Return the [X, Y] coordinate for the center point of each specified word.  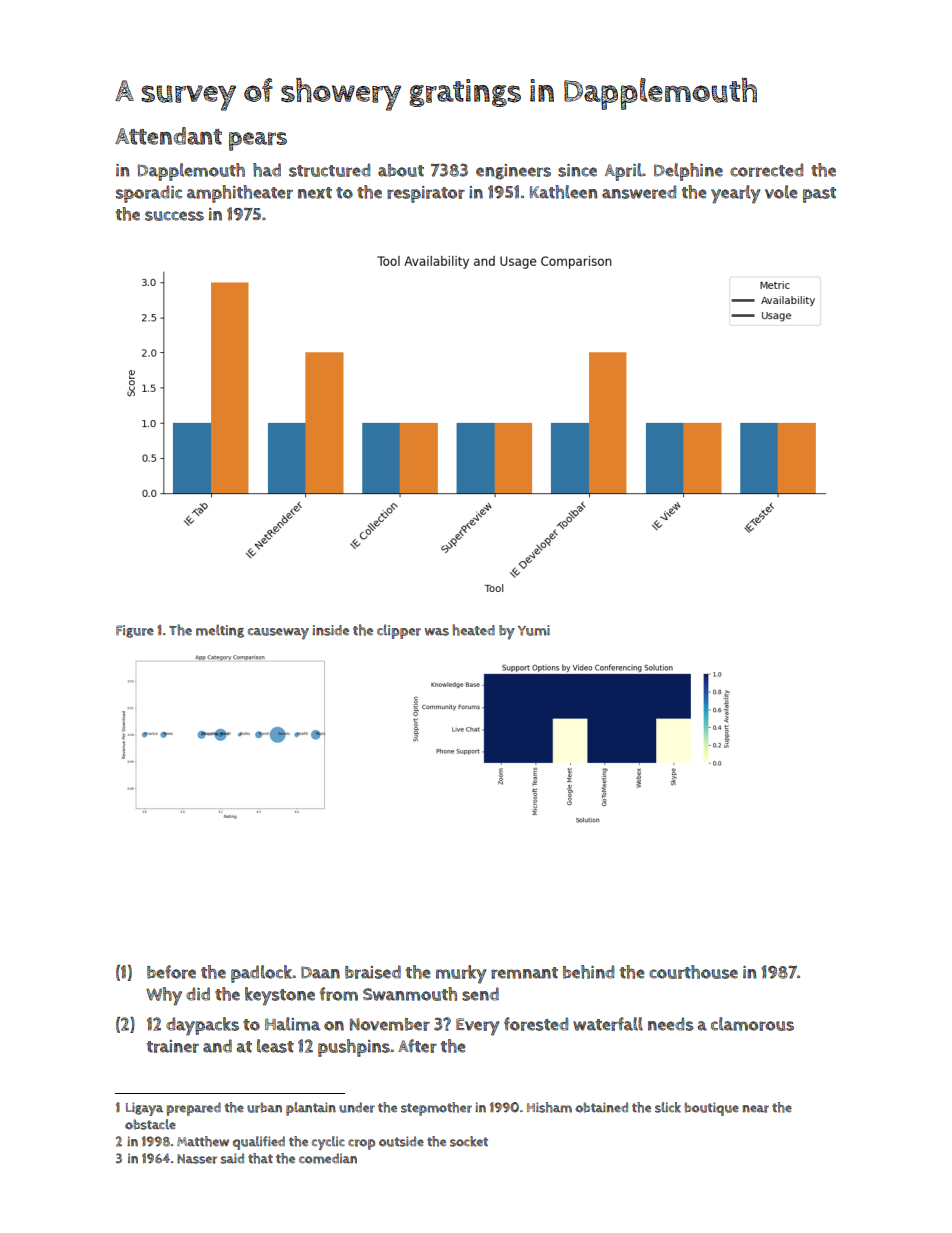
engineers [513, 172]
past [819, 195]
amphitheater [240, 194]
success [174, 216]
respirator [426, 194]
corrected [766, 170]
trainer [173, 1046]
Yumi [534, 630]
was [436, 632]
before [171, 972]
